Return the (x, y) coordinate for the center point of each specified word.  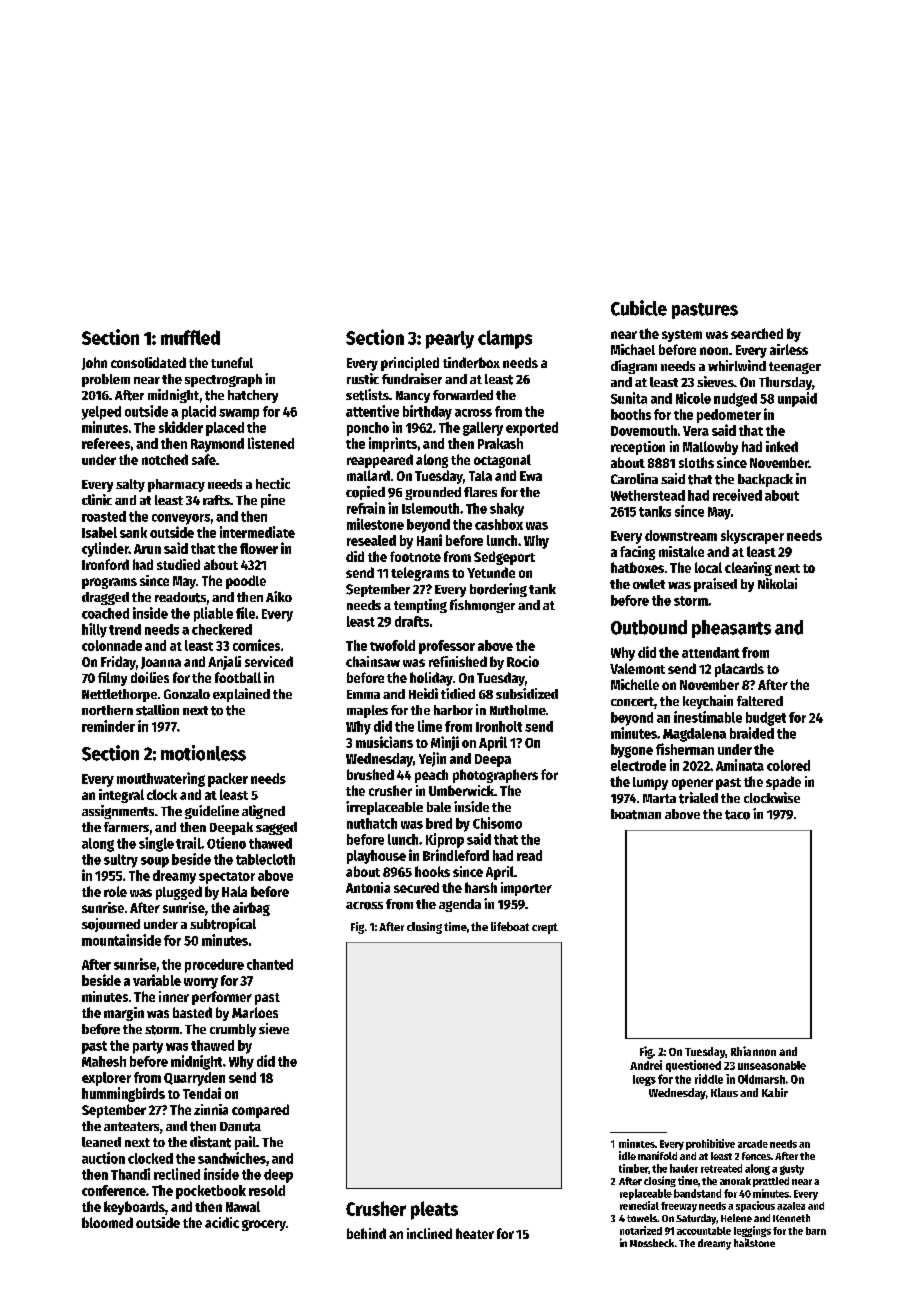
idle (627, 1155)
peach (431, 776)
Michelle (635, 684)
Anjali (224, 663)
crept (545, 928)
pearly (450, 340)
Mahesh (104, 1061)
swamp (239, 414)
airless (789, 349)
